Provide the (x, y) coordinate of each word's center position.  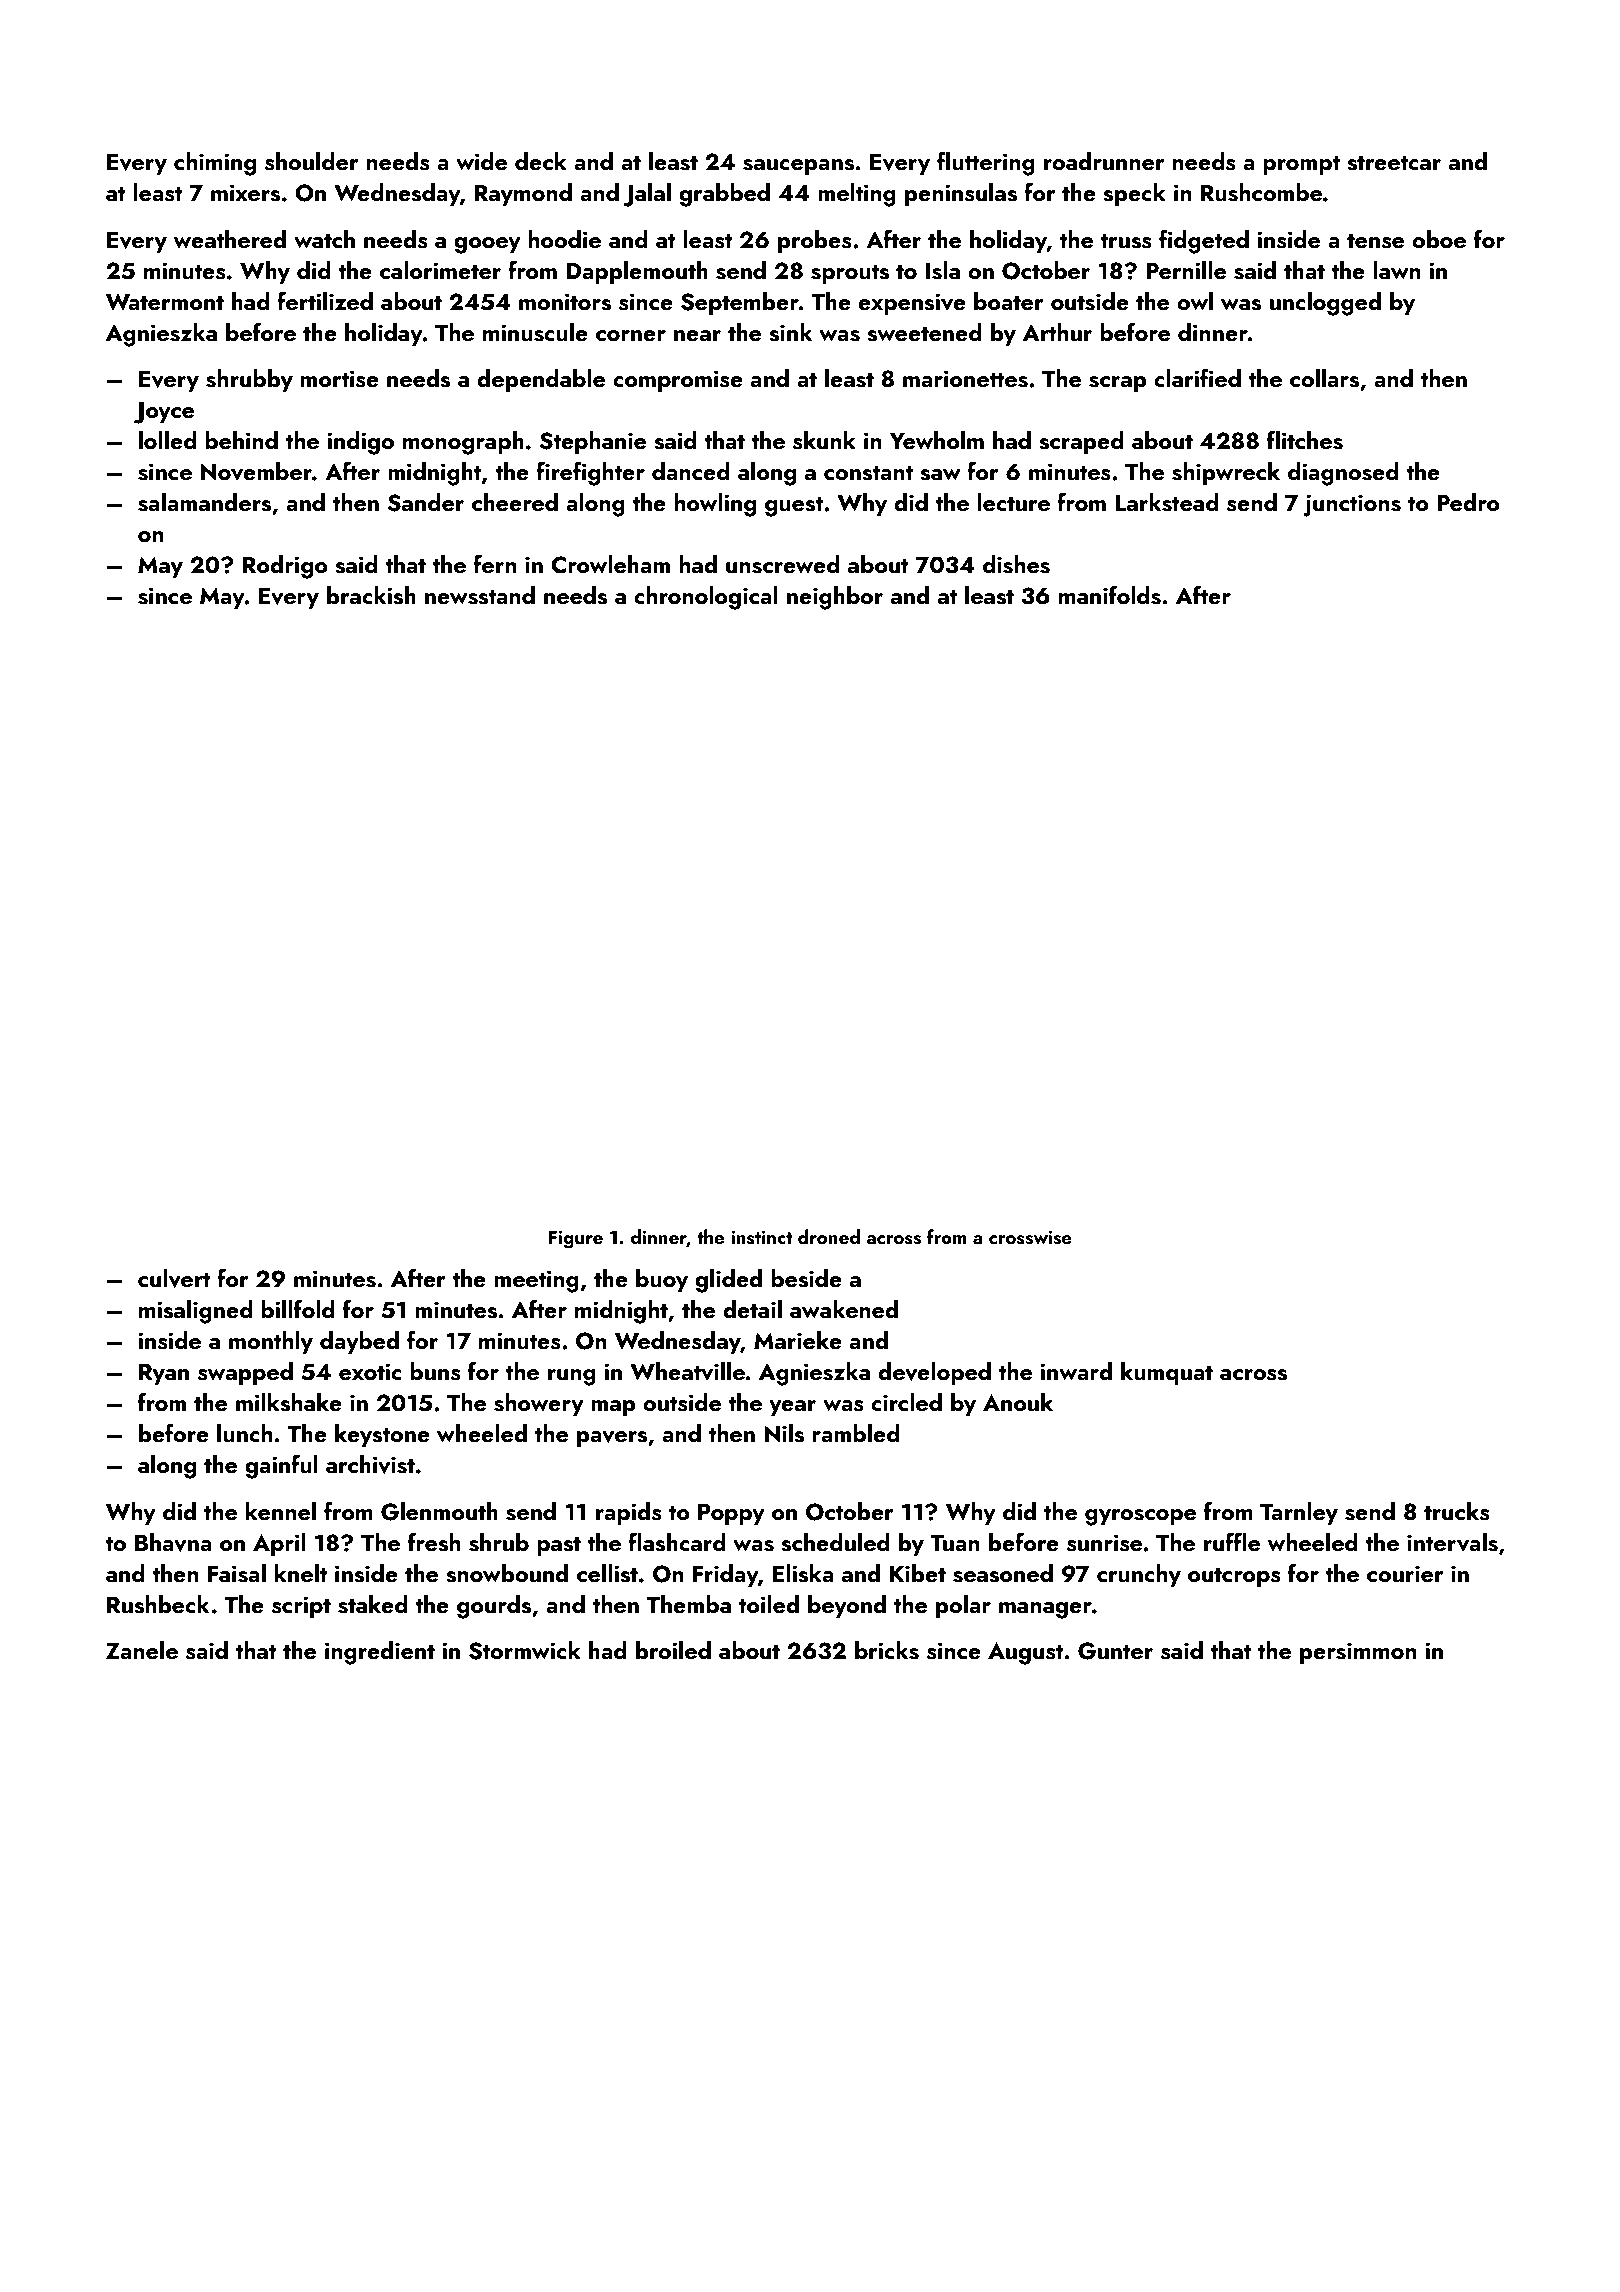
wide (481, 161)
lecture (1013, 502)
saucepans (798, 167)
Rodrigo (285, 567)
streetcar (1394, 163)
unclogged (1325, 304)
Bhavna (173, 1542)
